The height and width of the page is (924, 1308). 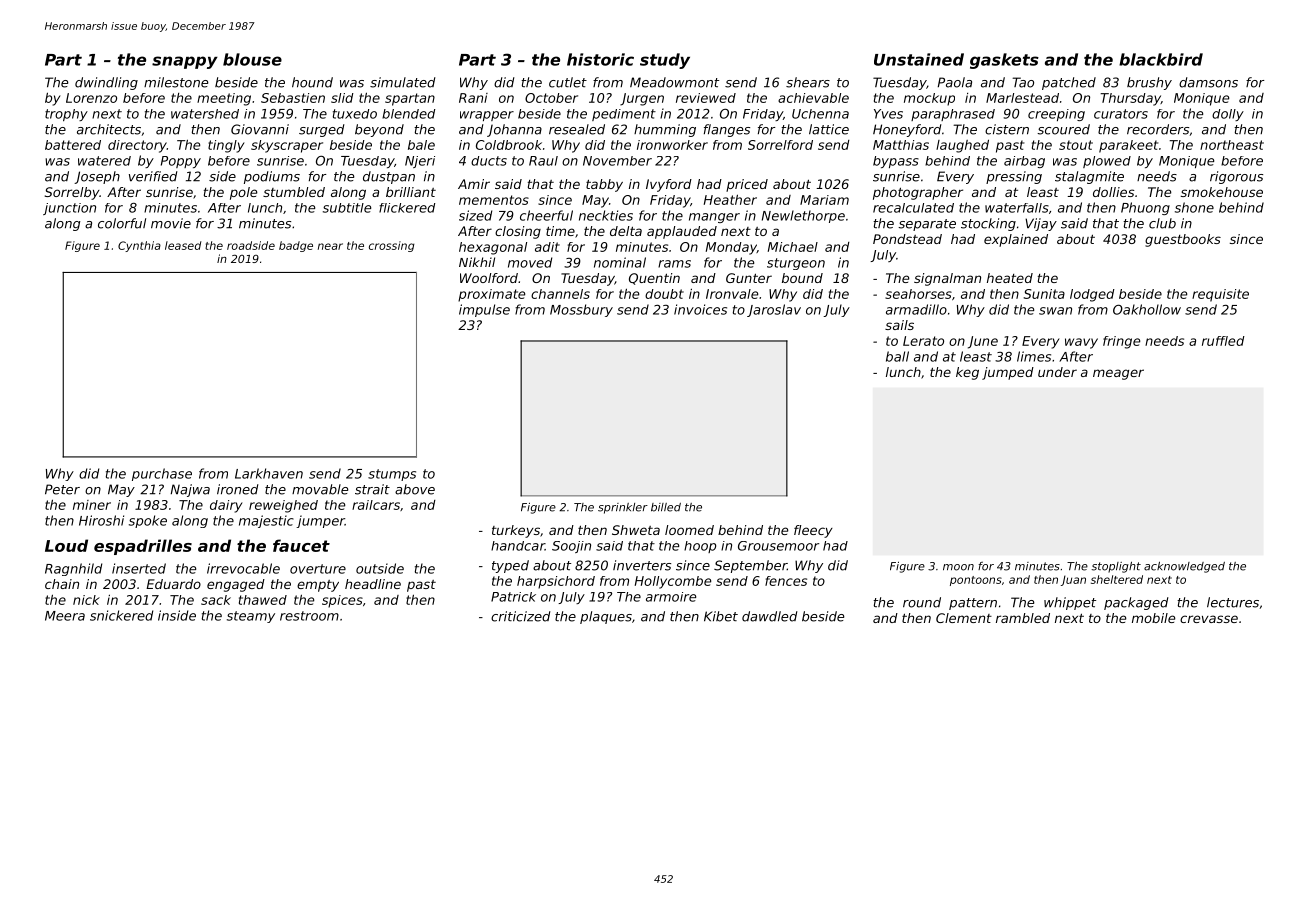 I want to click on stalagmite, so click(x=1089, y=177).
